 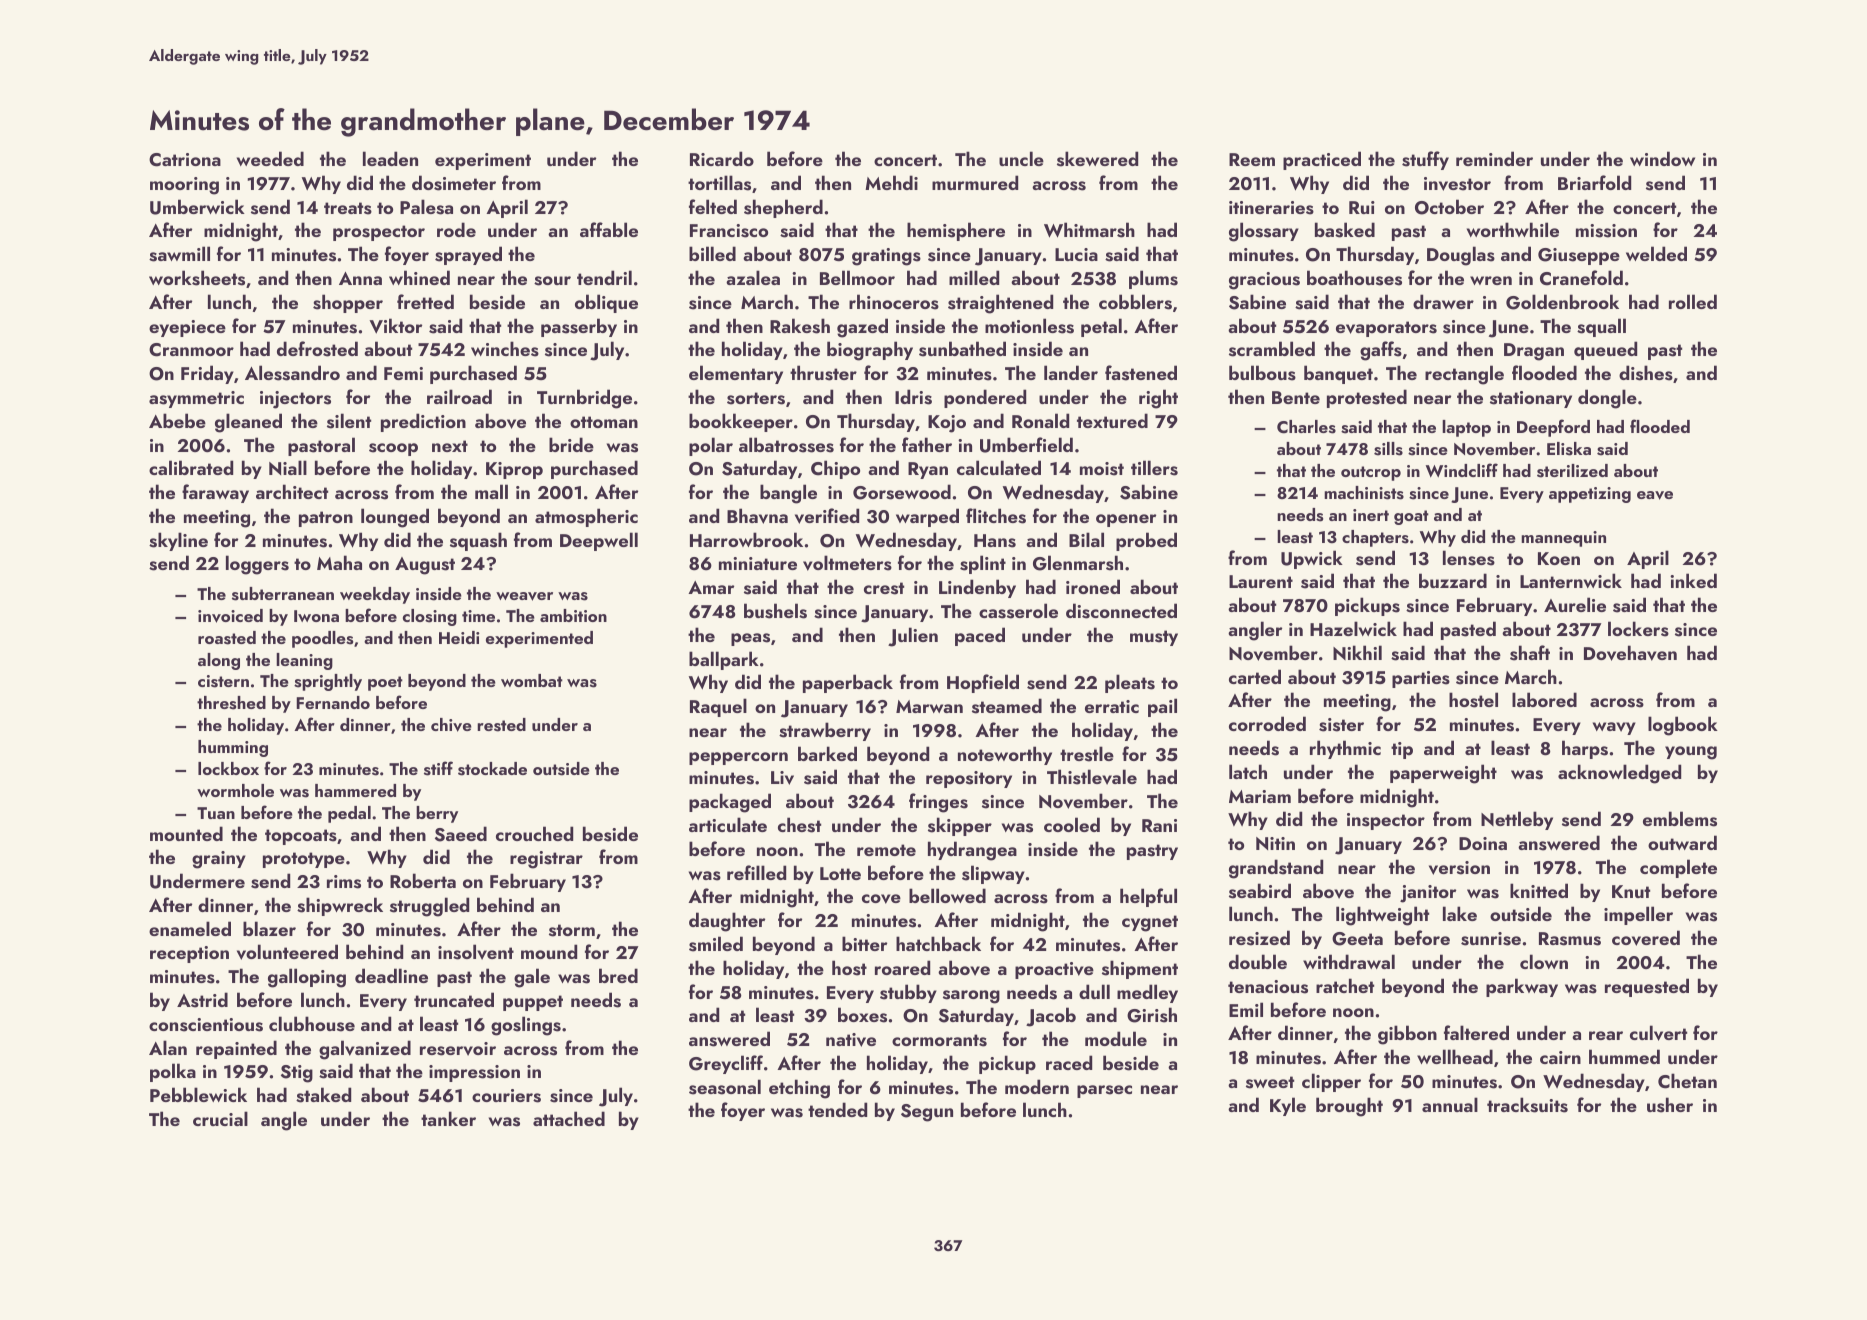 What do you see at coordinates (1264, 232) in the screenshot?
I see `glossary` at bounding box center [1264, 232].
